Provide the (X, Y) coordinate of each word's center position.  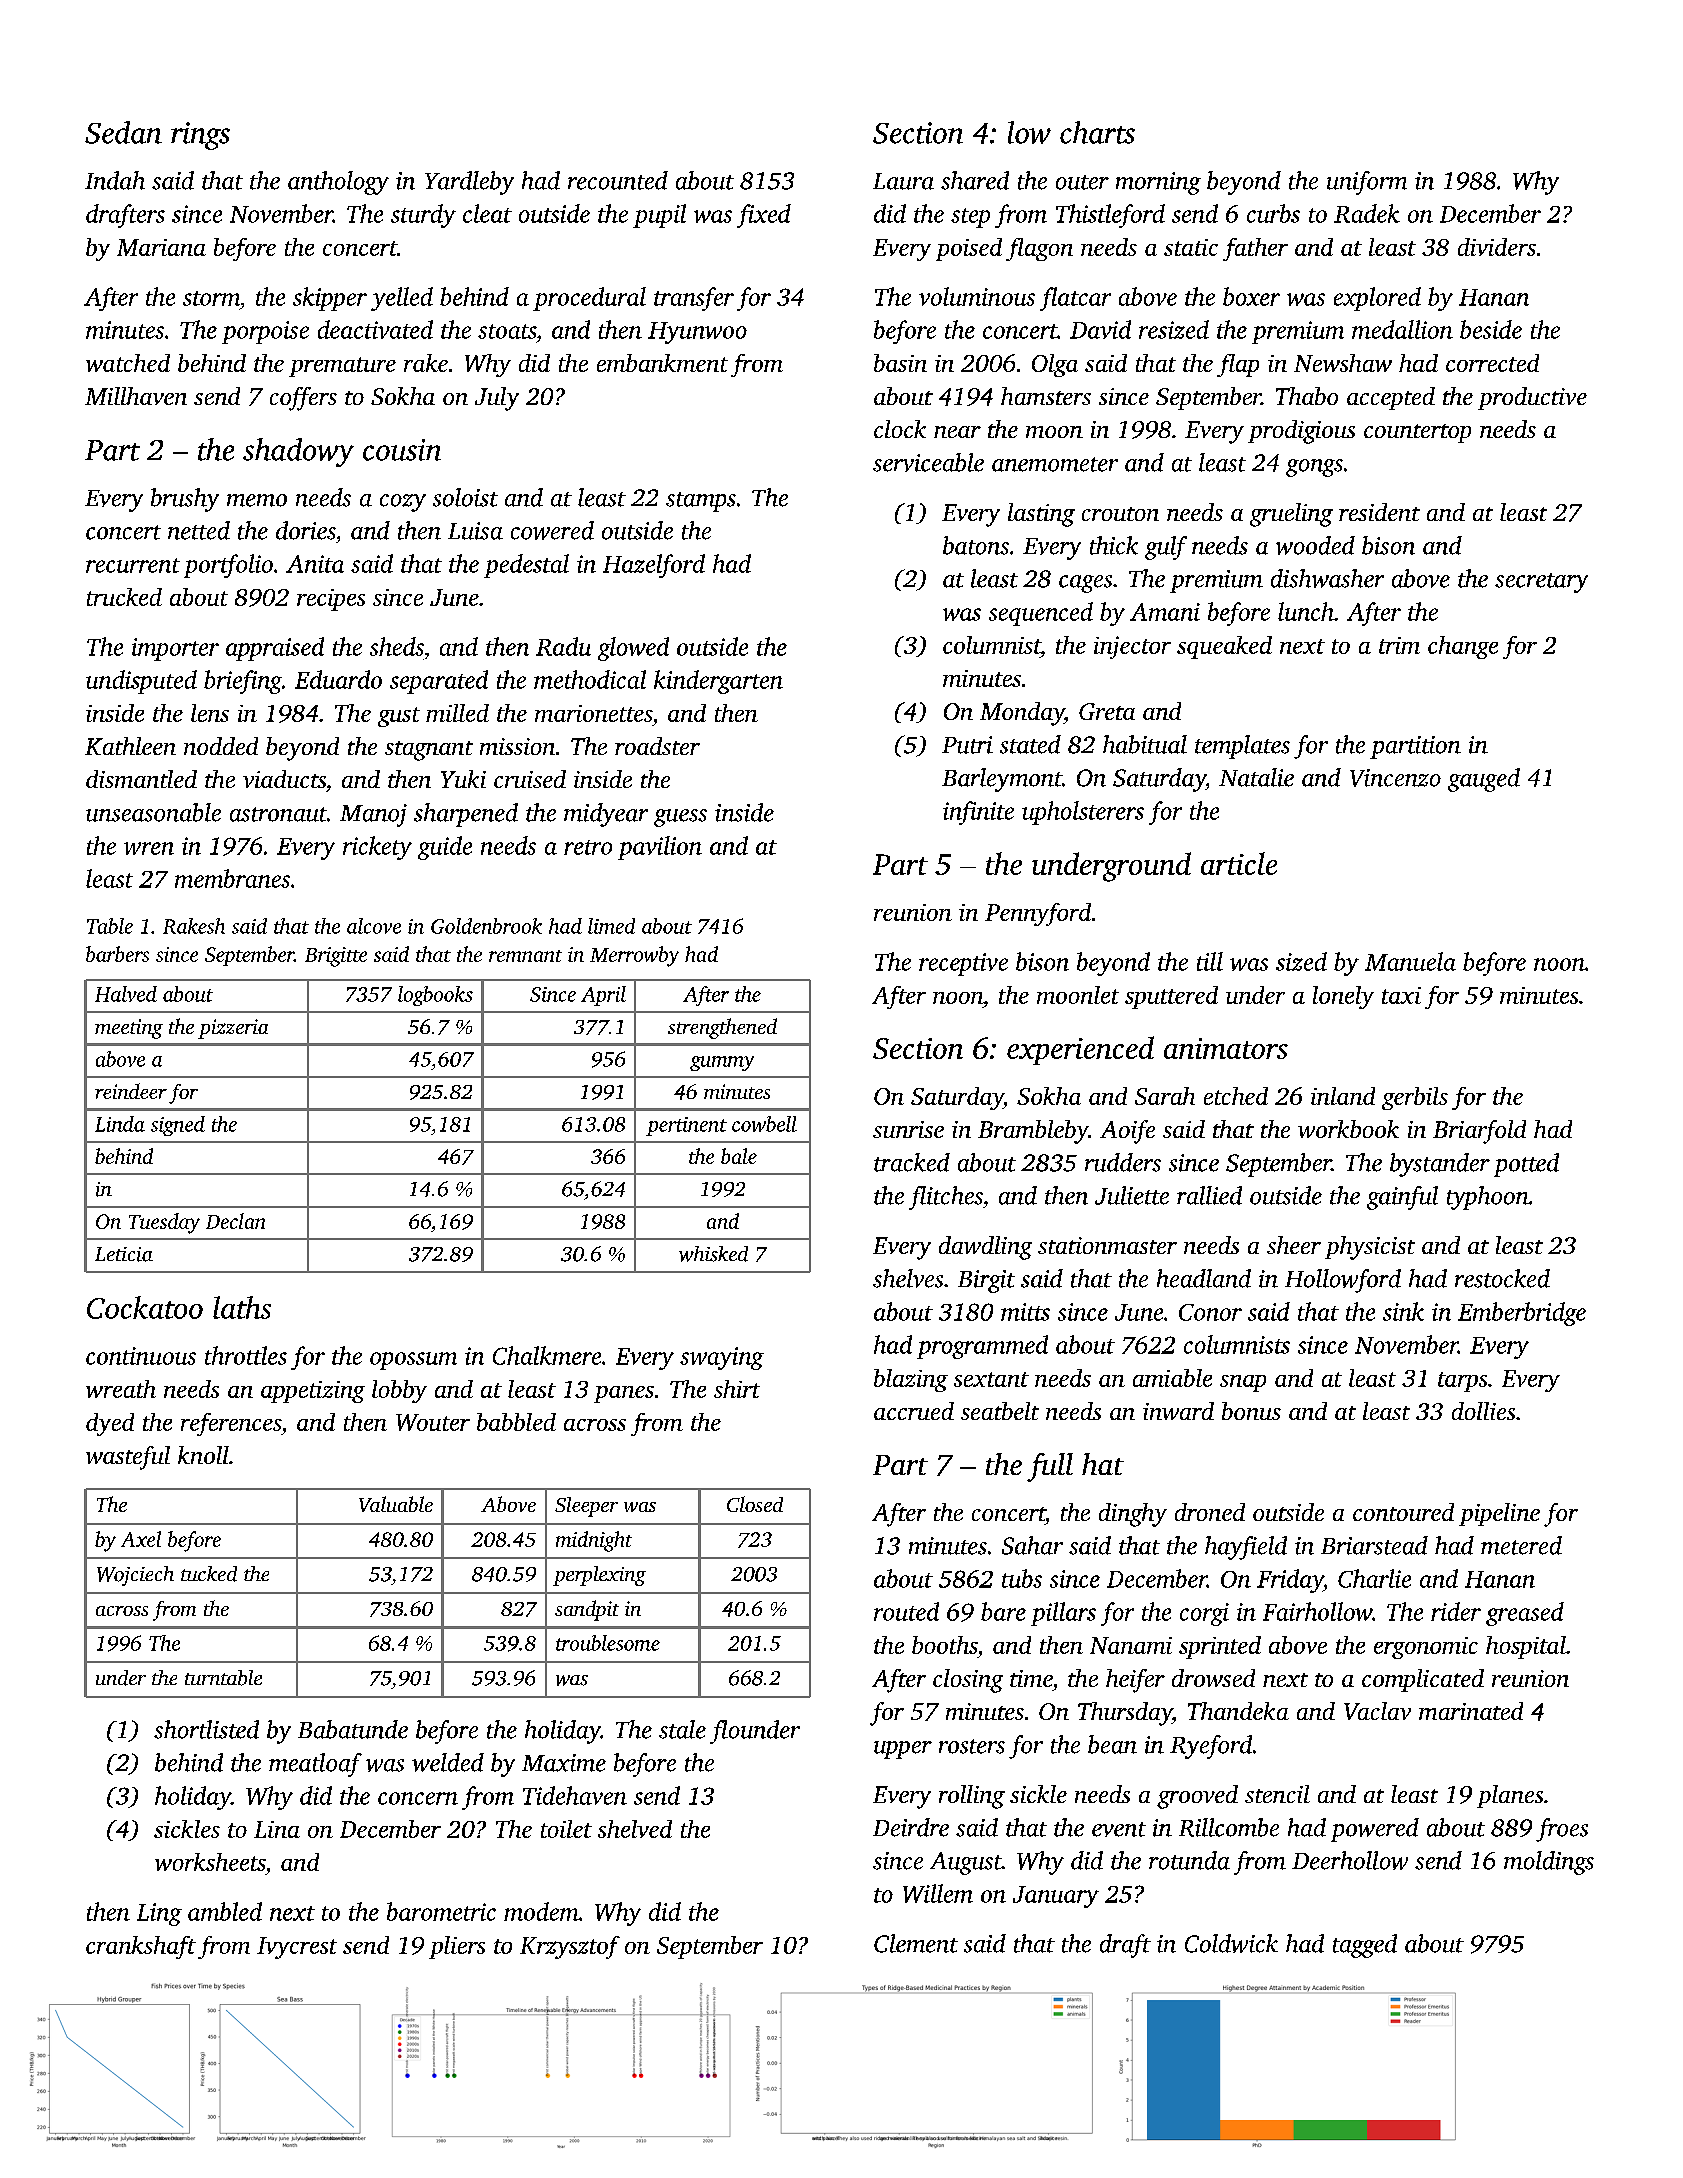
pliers (457, 1947)
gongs (1314, 468)
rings (200, 136)
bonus (1251, 1411)
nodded (221, 746)
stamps (701, 502)
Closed (755, 1504)
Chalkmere (547, 1355)
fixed (764, 216)
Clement (916, 1943)
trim (1399, 645)
